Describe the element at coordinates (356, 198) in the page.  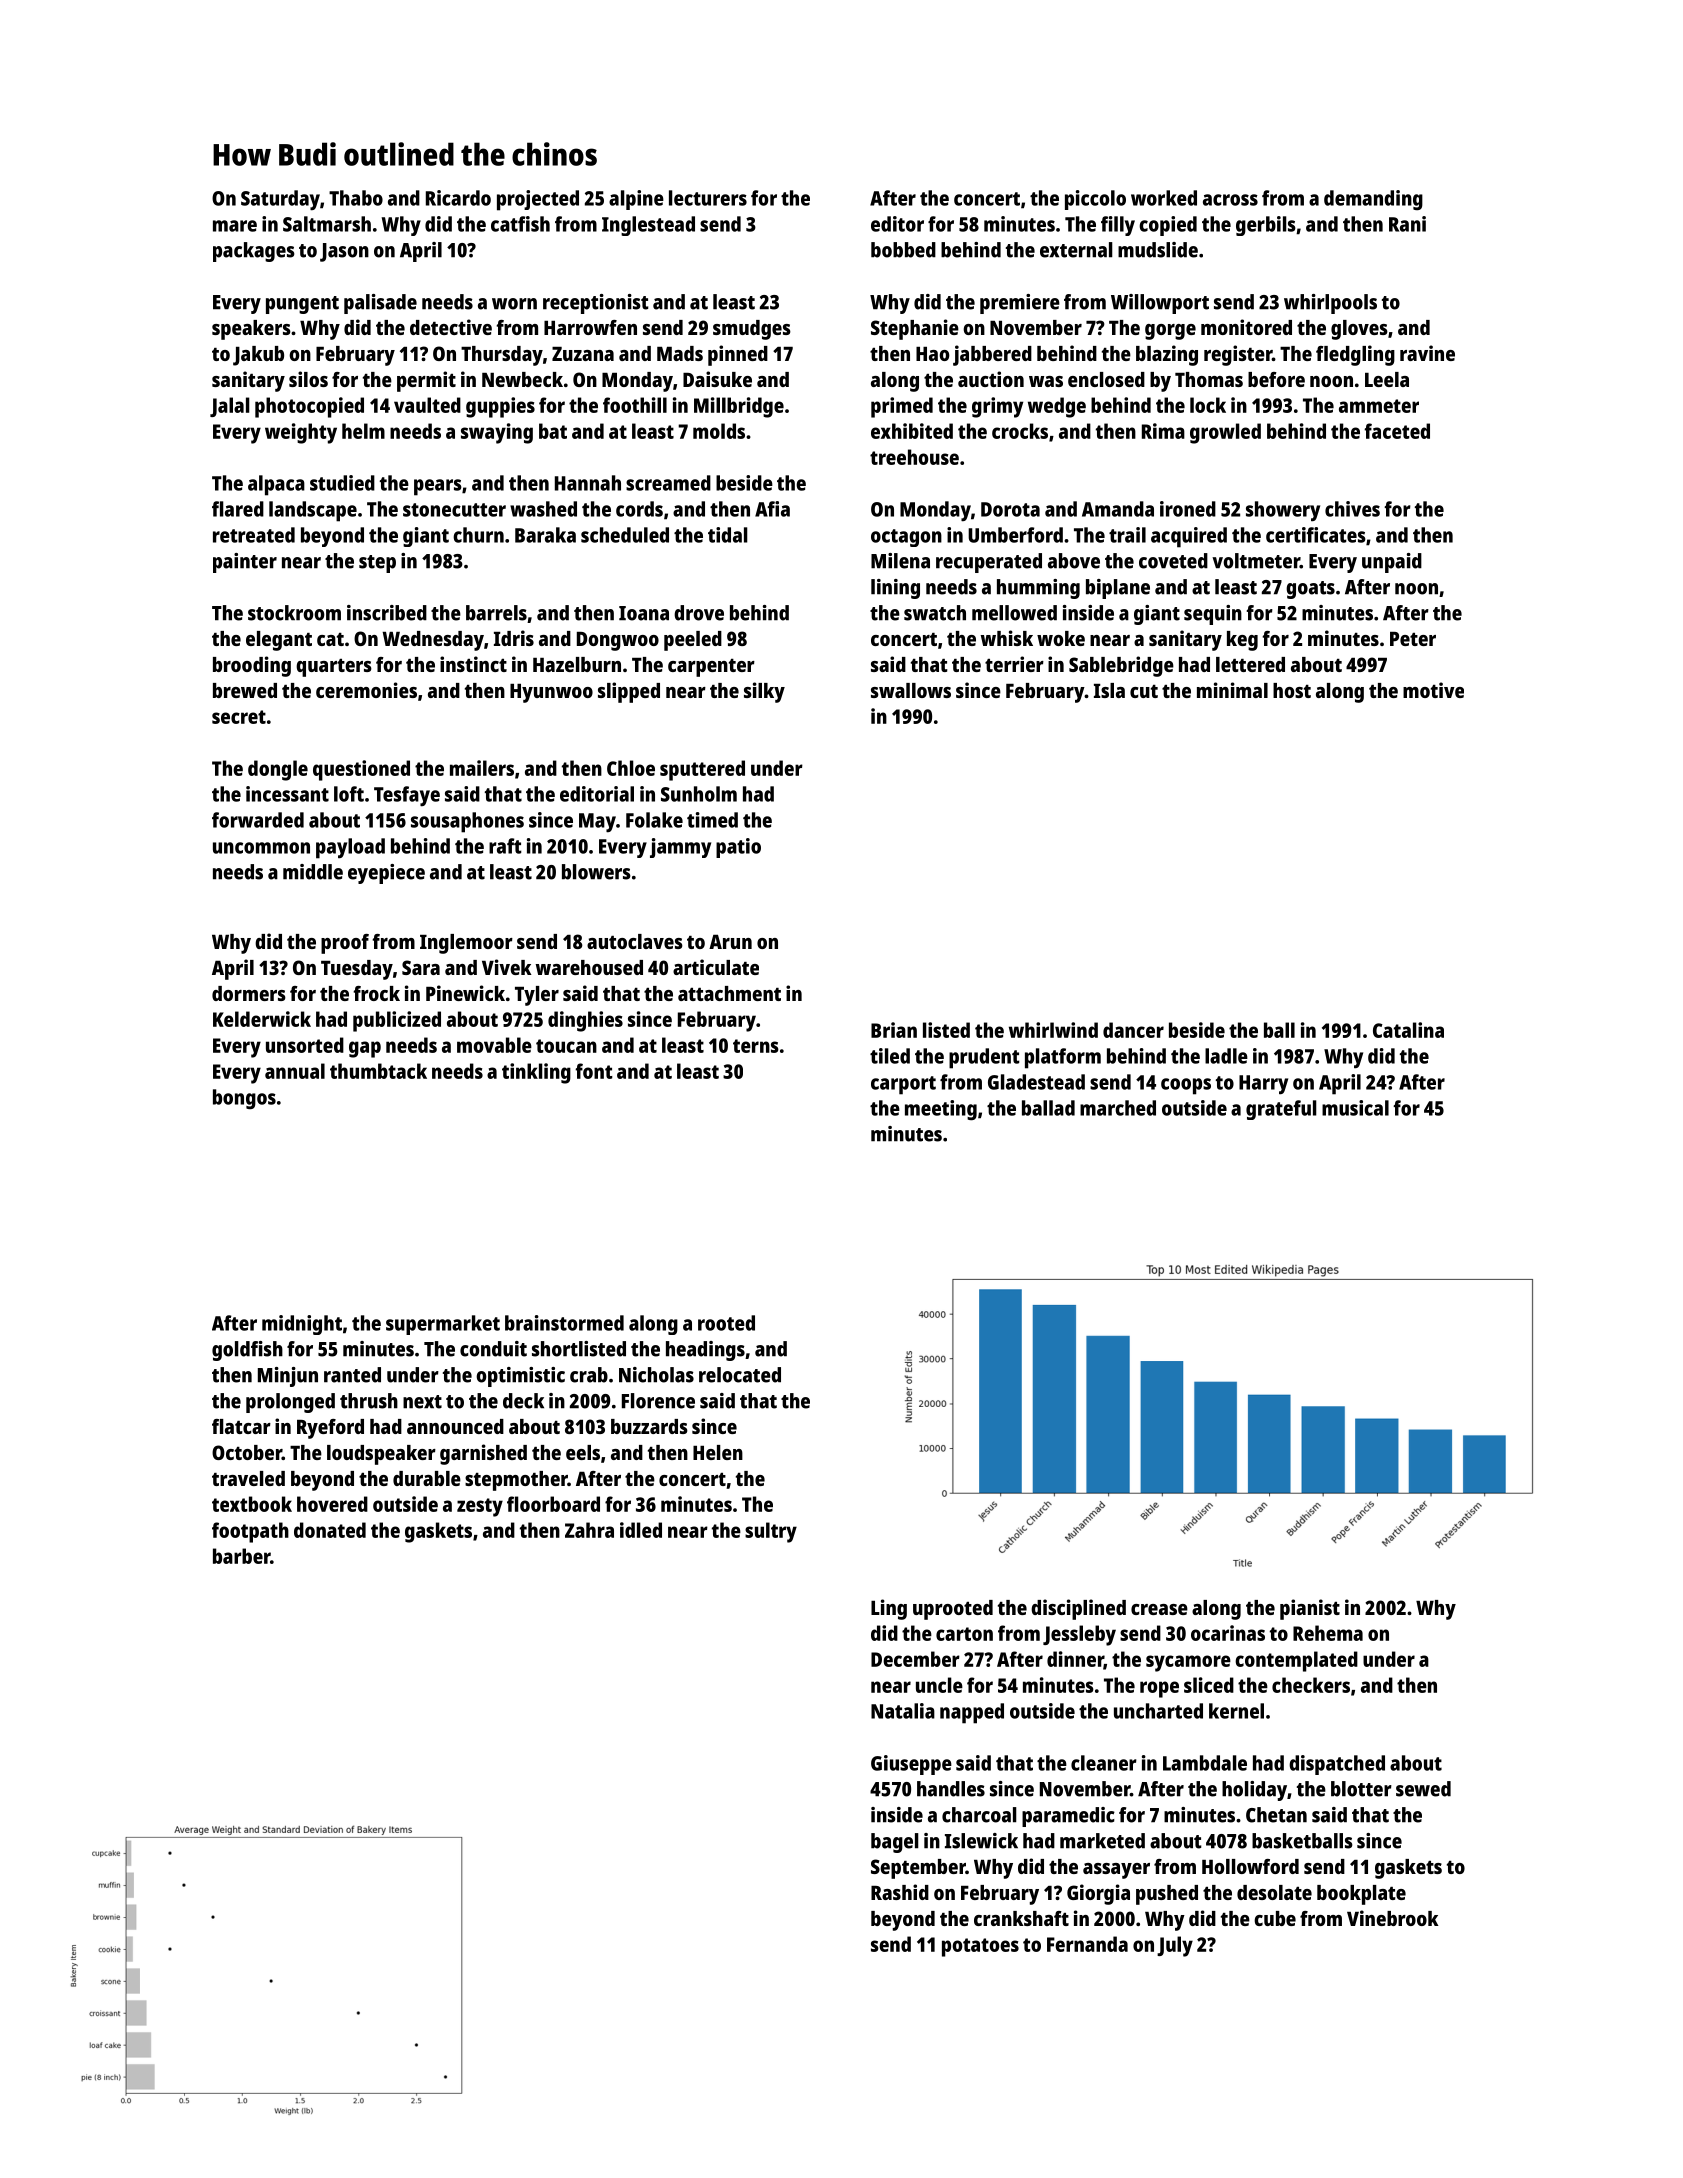
I see `Thabo` at that location.
